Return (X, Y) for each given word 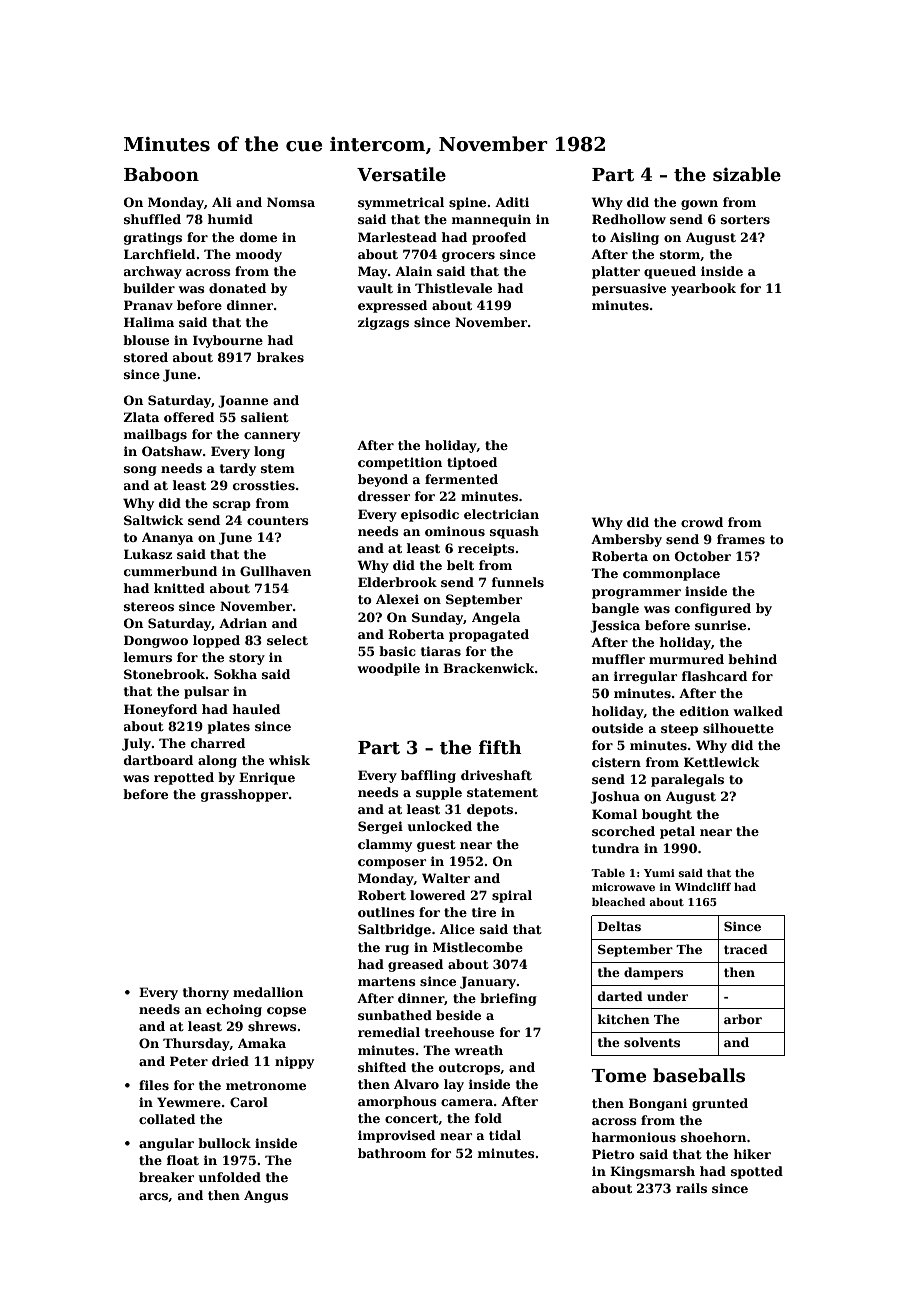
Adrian (243, 623)
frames (741, 539)
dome (258, 237)
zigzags (383, 323)
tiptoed (472, 463)
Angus (266, 1196)
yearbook (703, 289)
